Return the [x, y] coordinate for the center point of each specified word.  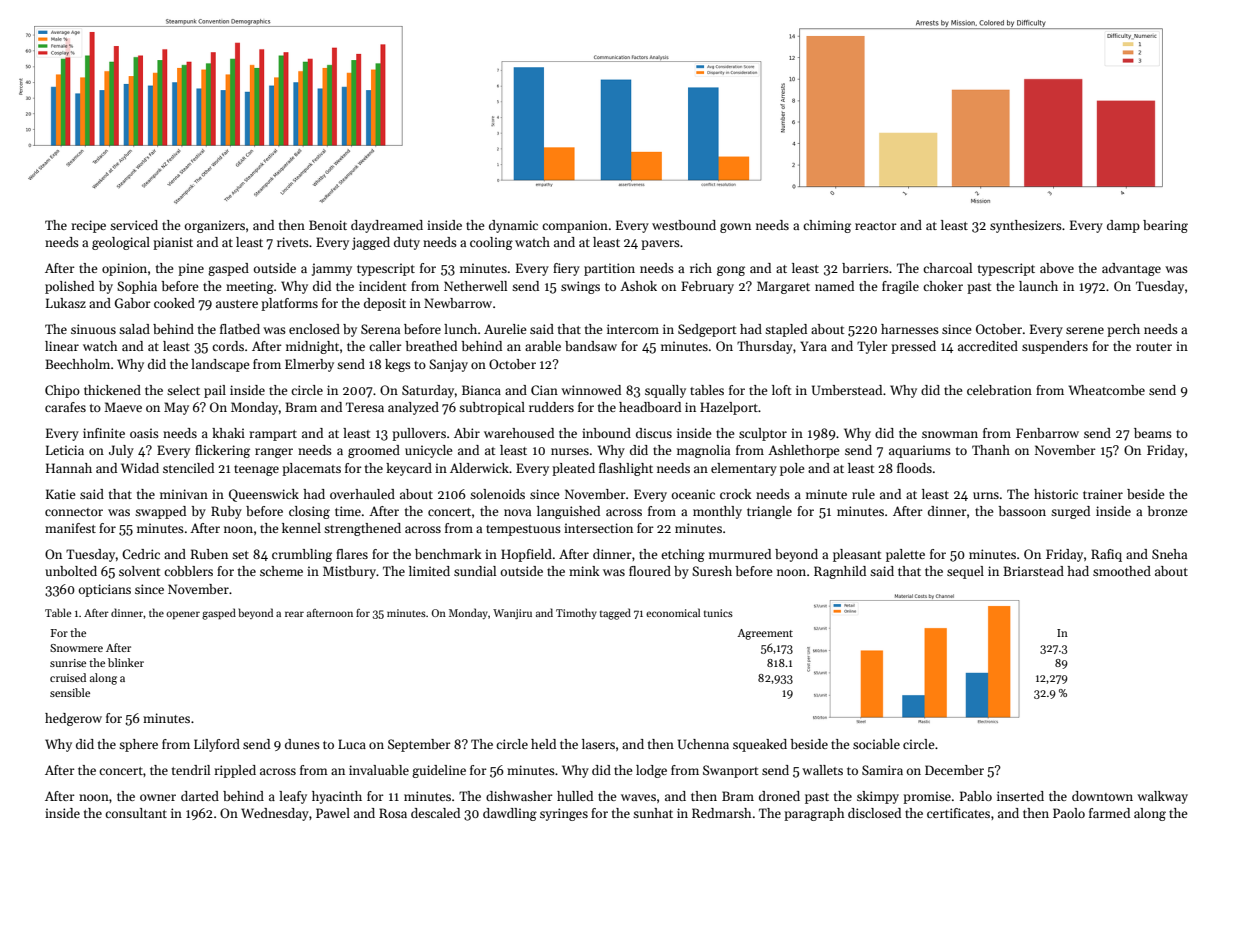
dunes [302, 744]
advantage [1131, 269]
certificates [958, 813]
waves [638, 797]
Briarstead [1033, 571]
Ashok [638, 286]
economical [673, 612]
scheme [281, 571]
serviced [134, 225]
